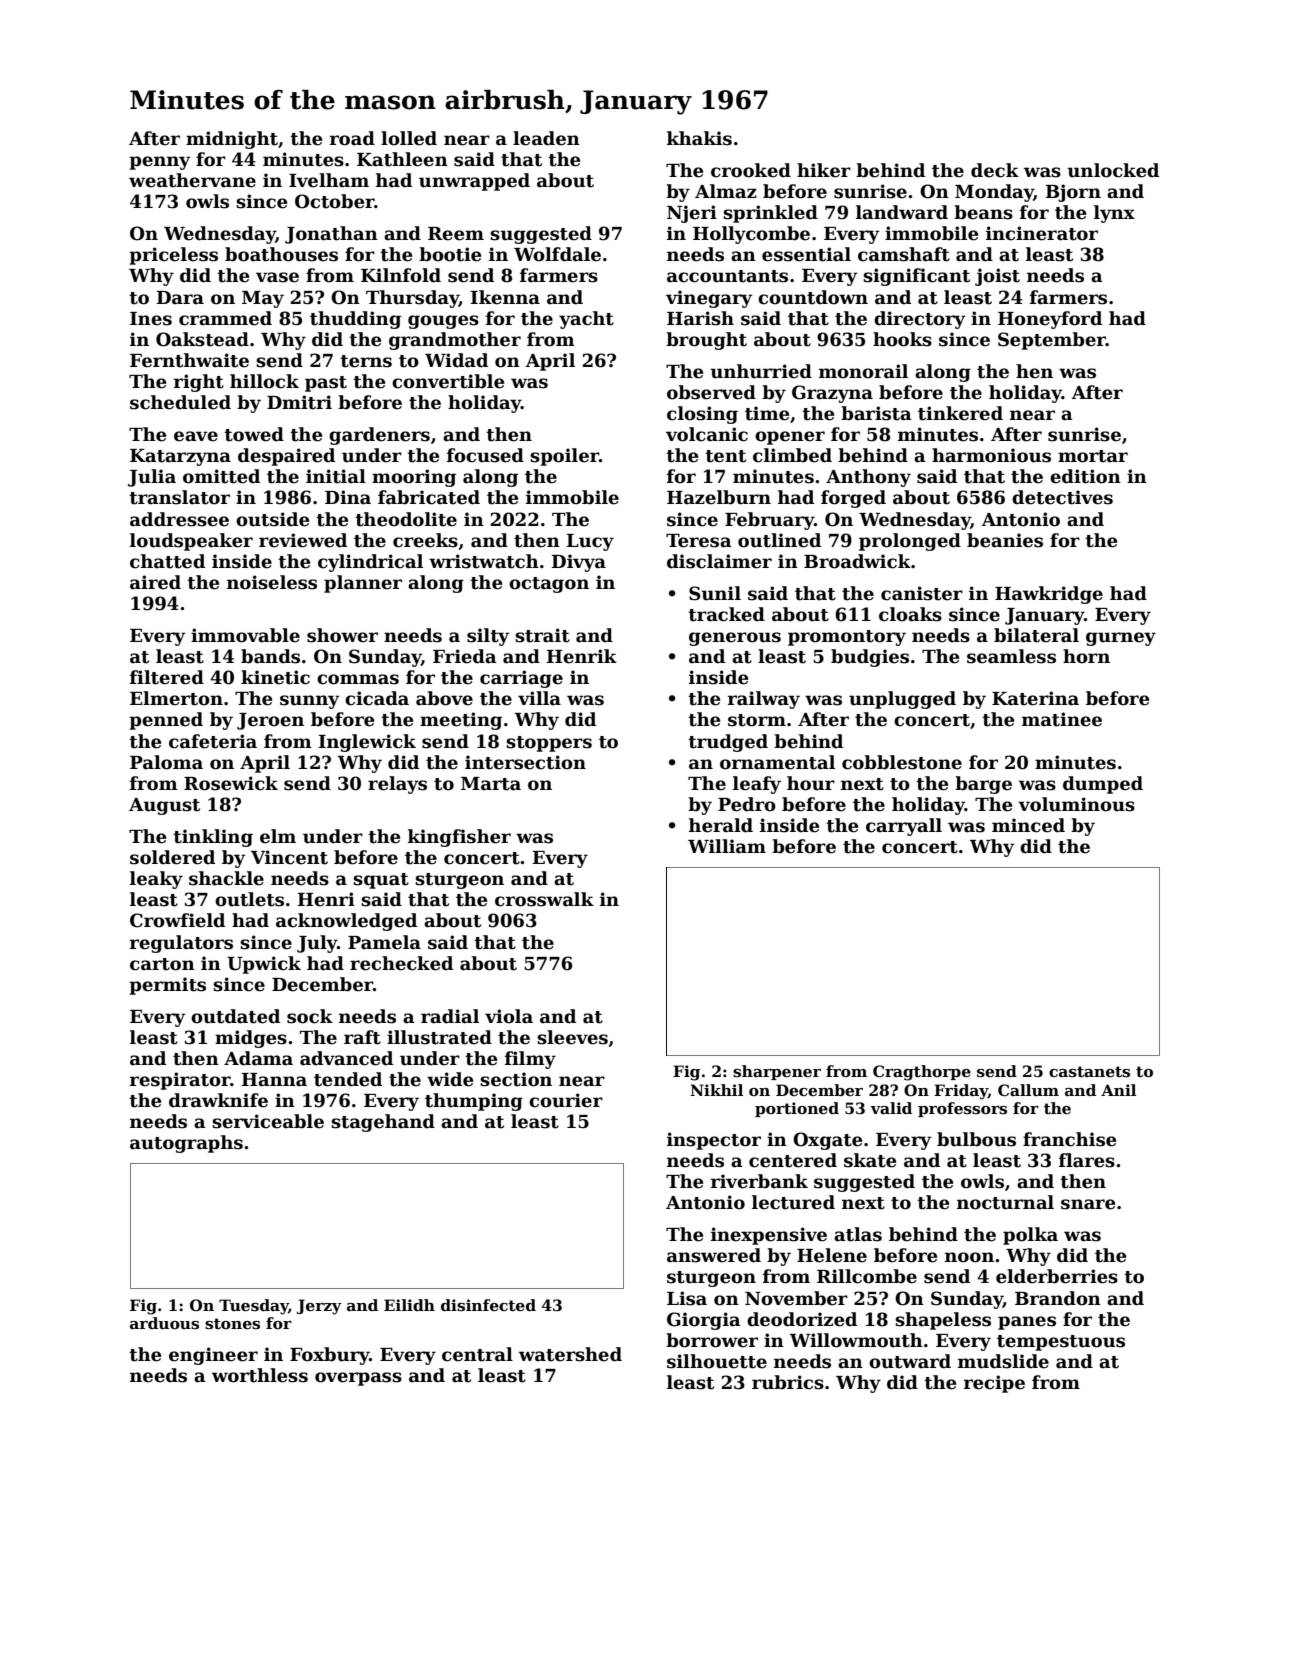 This page has width=1290, height=1670. What do you see at coordinates (832, 394) in the page?
I see `Grazyna` at bounding box center [832, 394].
